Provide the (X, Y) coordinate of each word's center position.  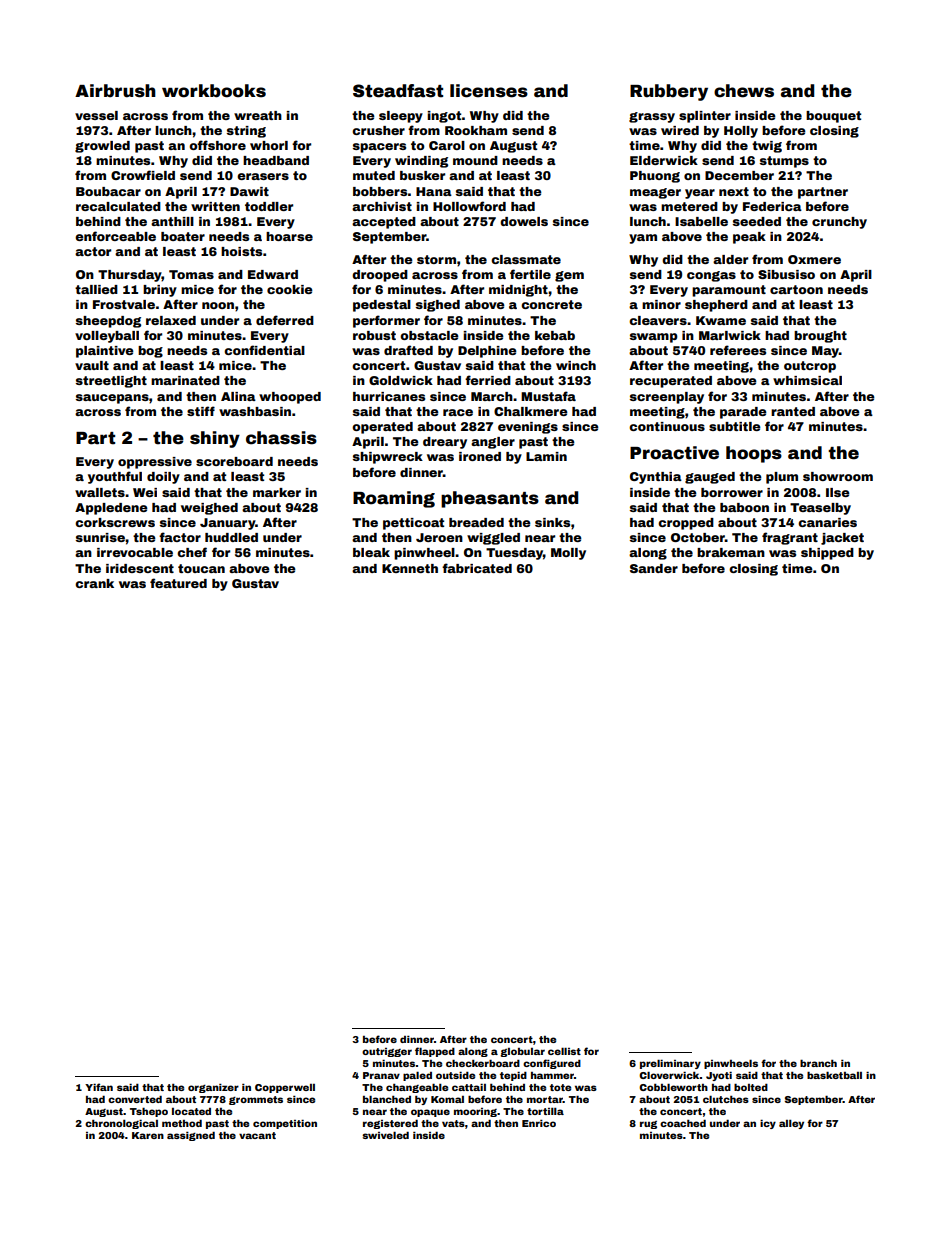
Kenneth (410, 568)
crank (94, 583)
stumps (784, 162)
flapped (435, 1052)
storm (436, 259)
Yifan (99, 1087)
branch (818, 1063)
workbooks (214, 91)
